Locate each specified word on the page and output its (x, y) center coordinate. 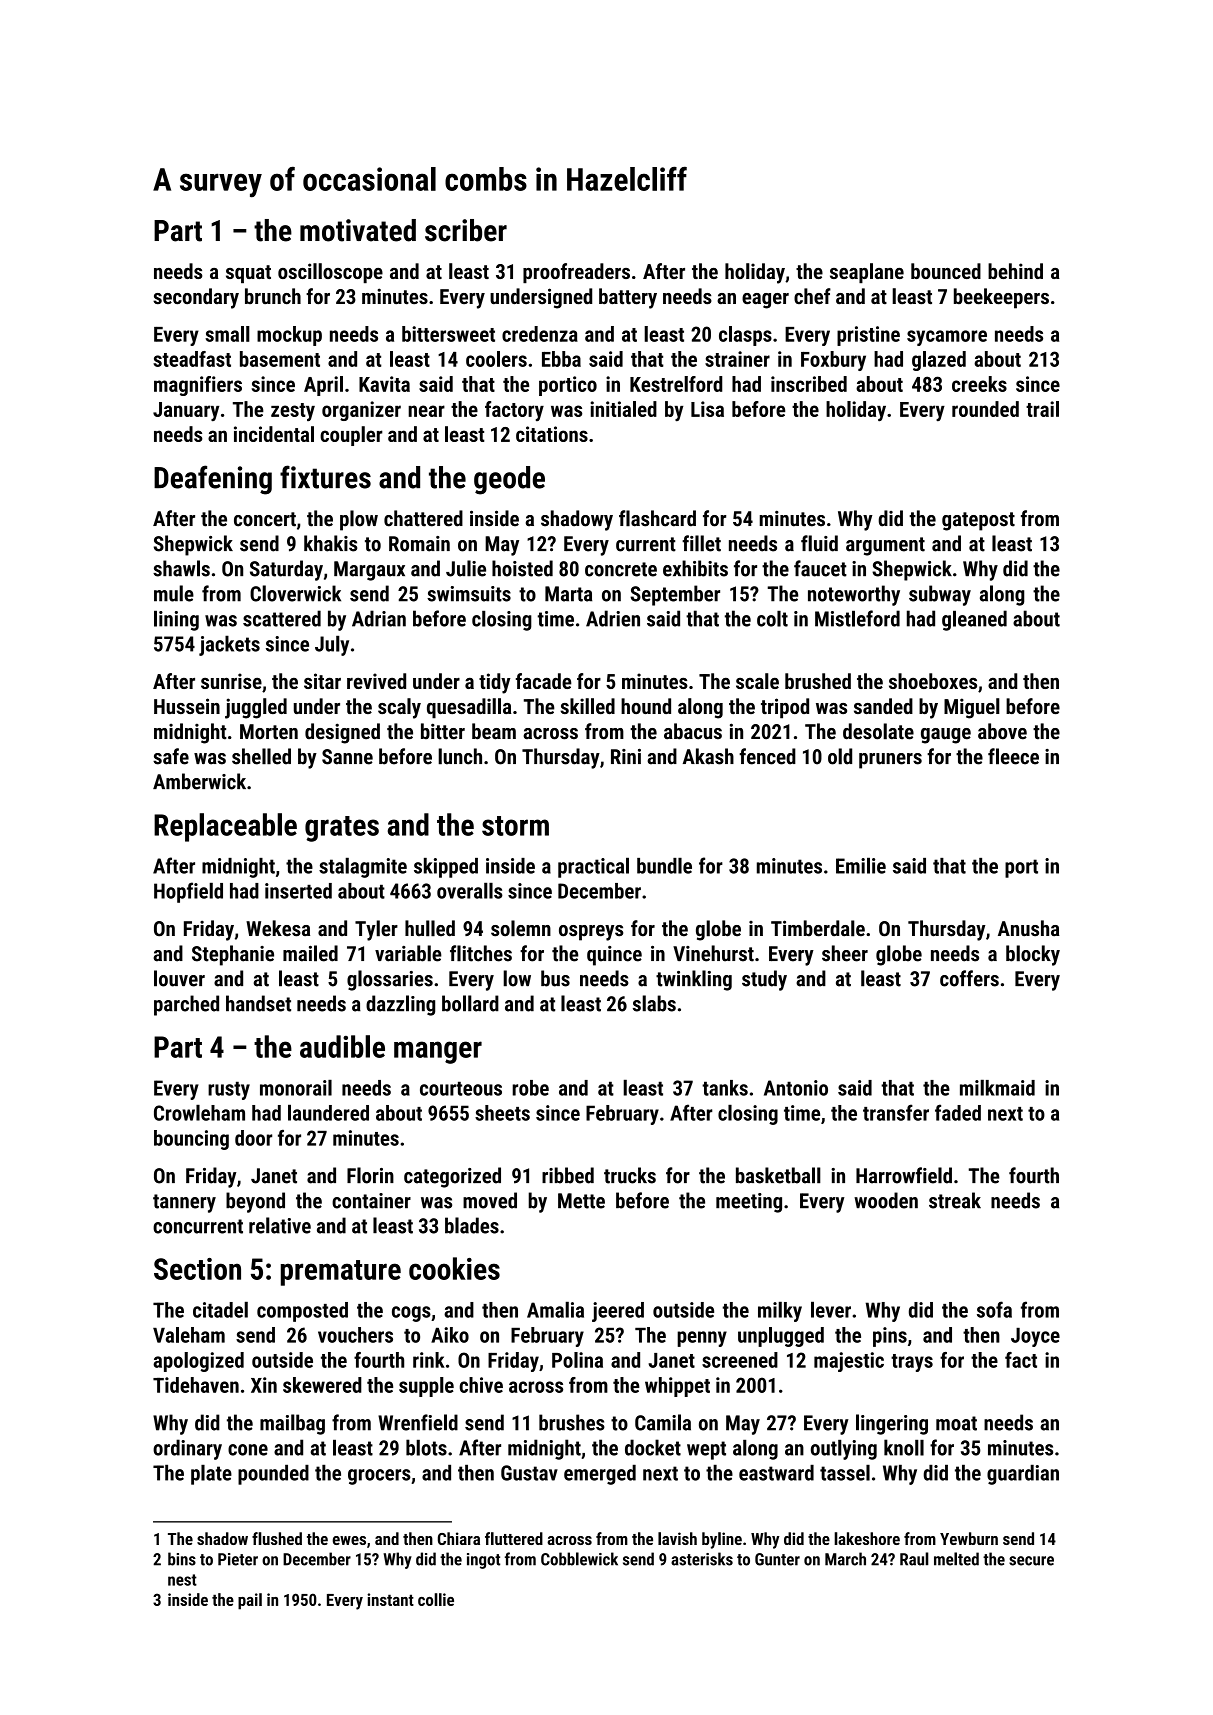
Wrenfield (418, 1422)
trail (1042, 409)
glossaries (390, 980)
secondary (196, 298)
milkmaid (997, 1087)
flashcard (657, 518)
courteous (461, 1088)
